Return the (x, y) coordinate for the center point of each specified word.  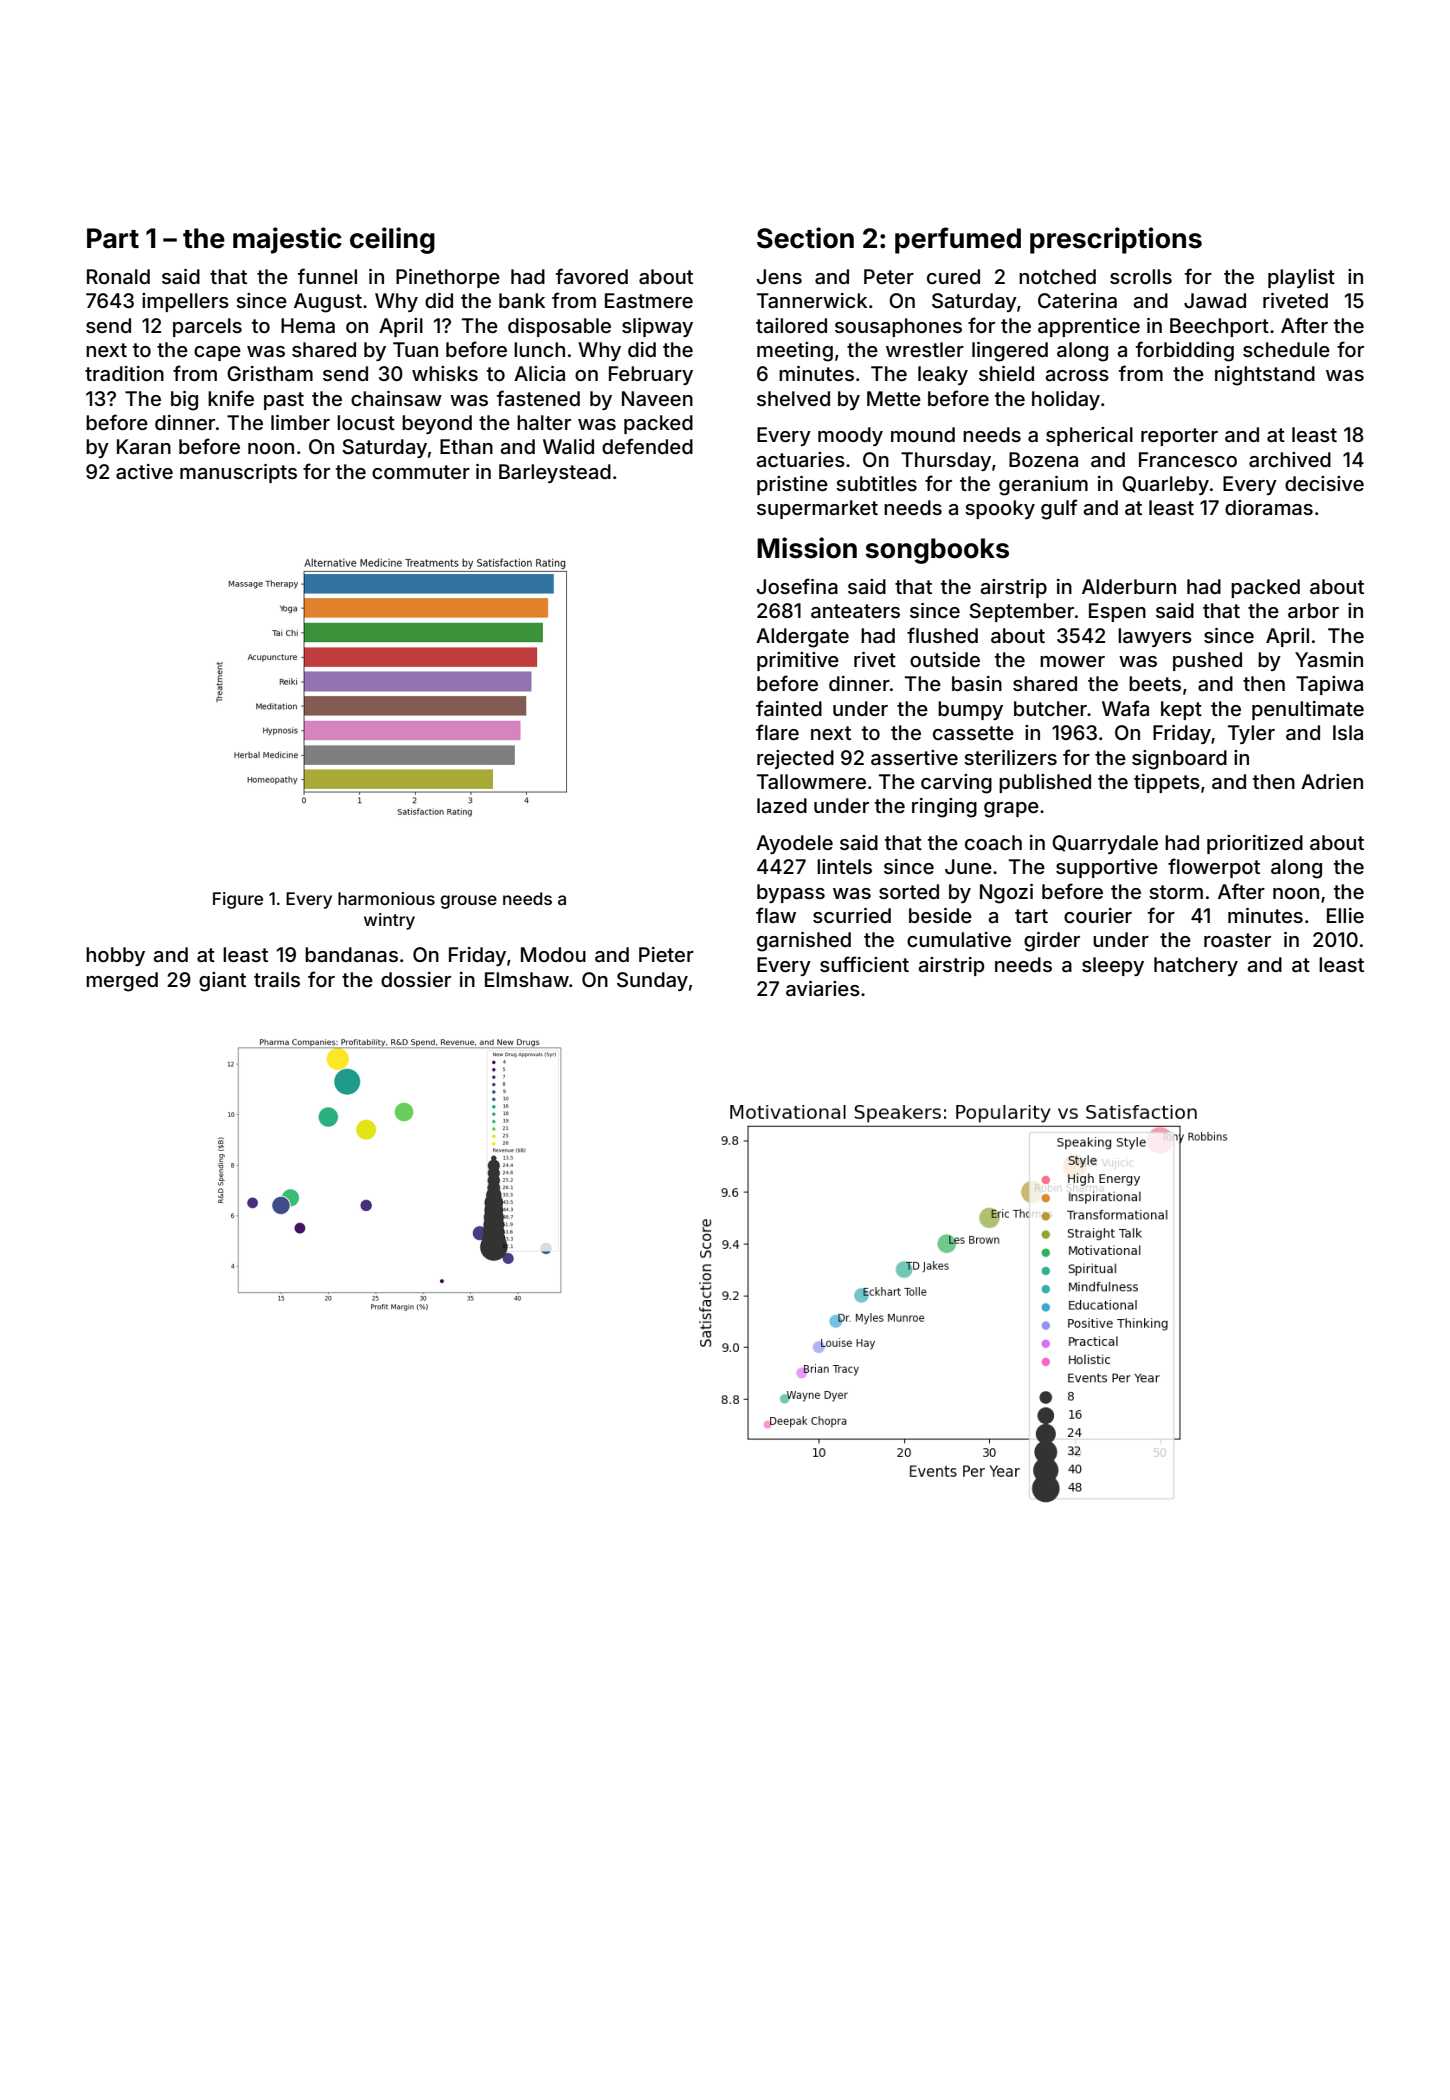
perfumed (958, 240)
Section (805, 238)
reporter (1179, 437)
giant (222, 982)
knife (231, 398)
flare (777, 732)
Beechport (1219, 327)
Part (113, 238)
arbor (1313, 610)
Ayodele (794, 844)
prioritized (1255, 844)
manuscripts (238, 473)
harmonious (386, 898)
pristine (792, 485)
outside (945, 659)
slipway (657, 327)
